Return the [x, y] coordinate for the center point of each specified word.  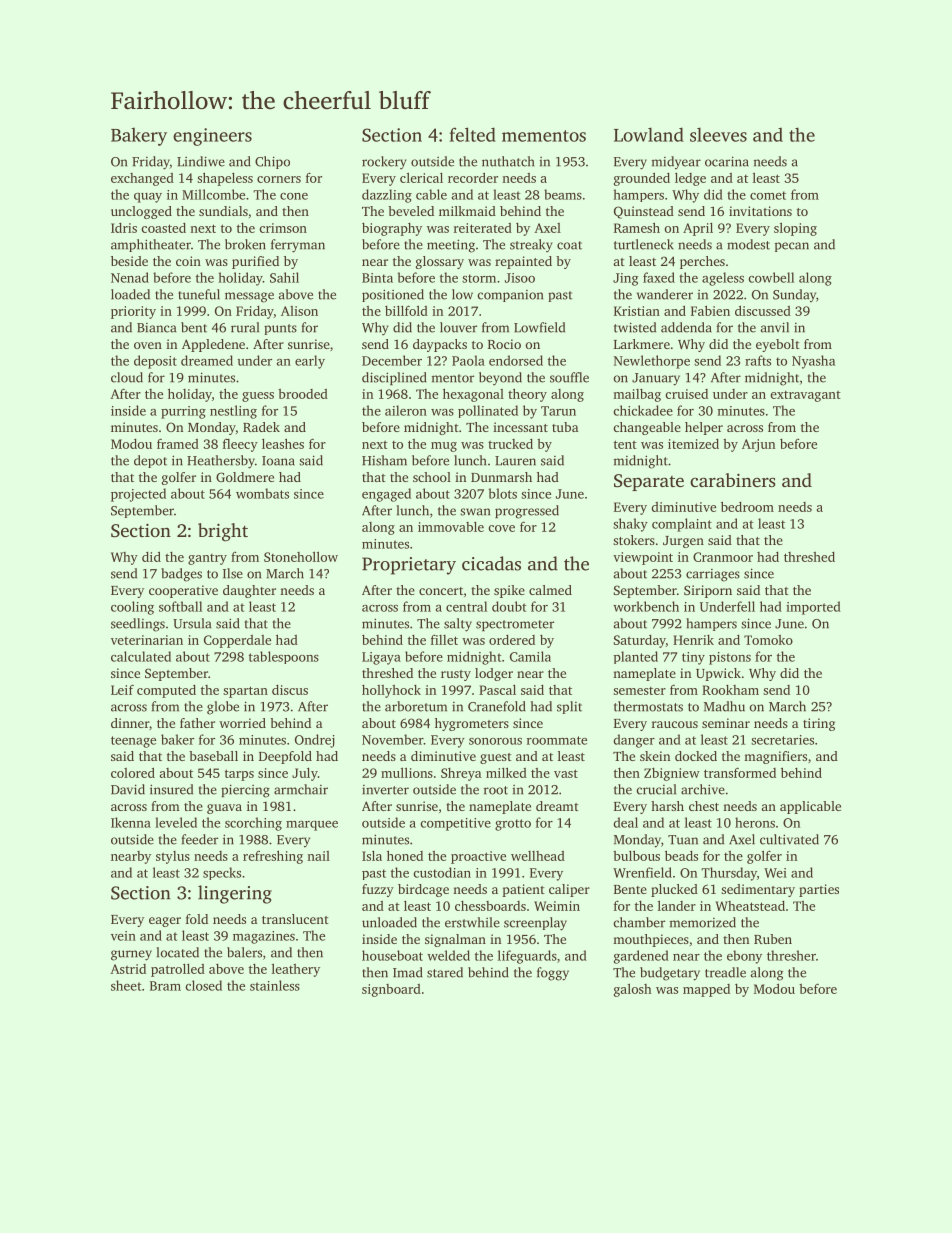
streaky [531, 246]
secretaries [782, 740]
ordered [512, 640]
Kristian [637, 311]
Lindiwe [201, 161]
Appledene [213, 345]
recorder [473, 177]
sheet [126, 985]
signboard [391, 990]
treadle [725, 972]
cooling [132, 608]
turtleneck [644, 244]
